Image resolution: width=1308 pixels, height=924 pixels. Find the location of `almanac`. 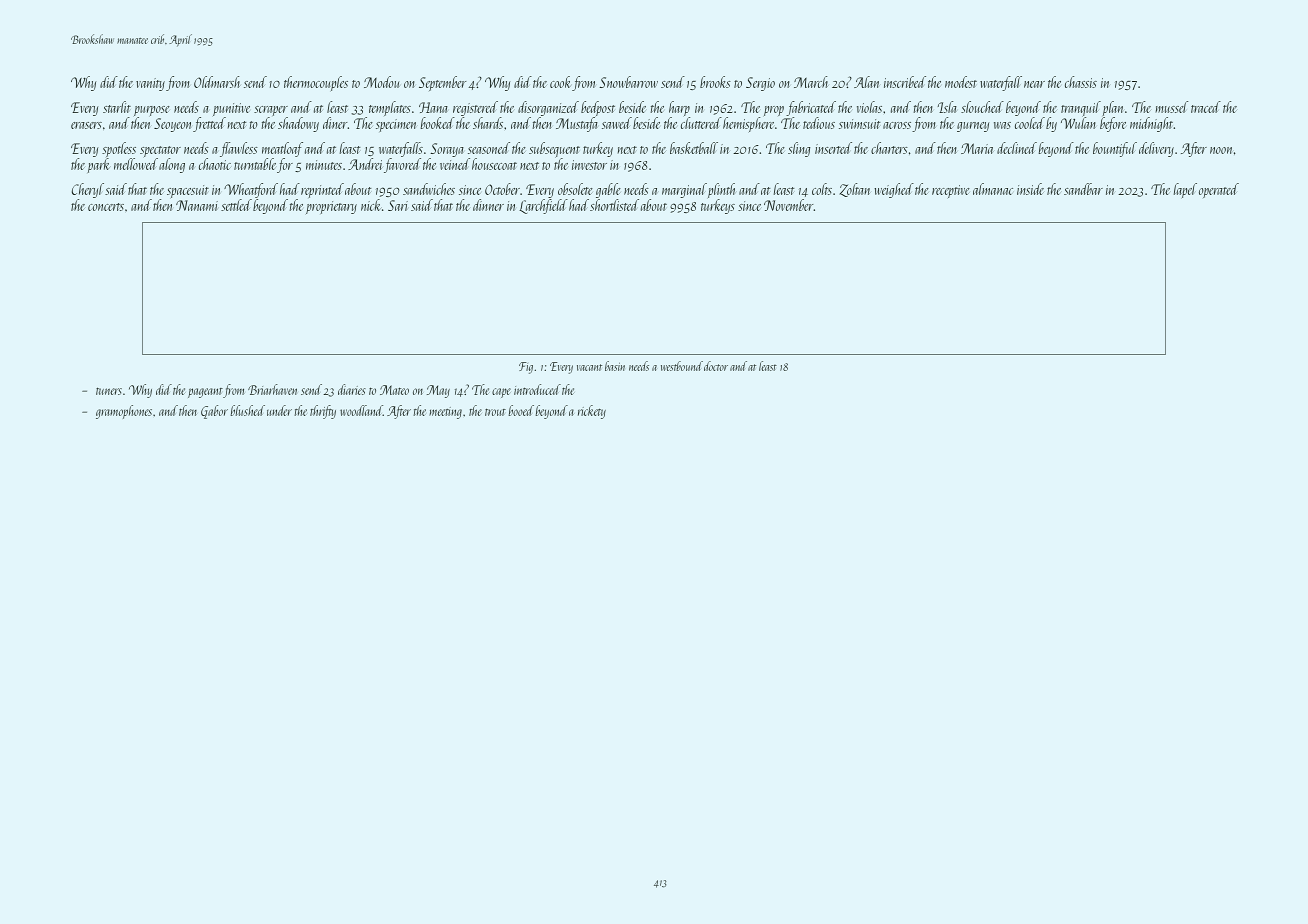

almanac is located at coordinates (993, 189).
